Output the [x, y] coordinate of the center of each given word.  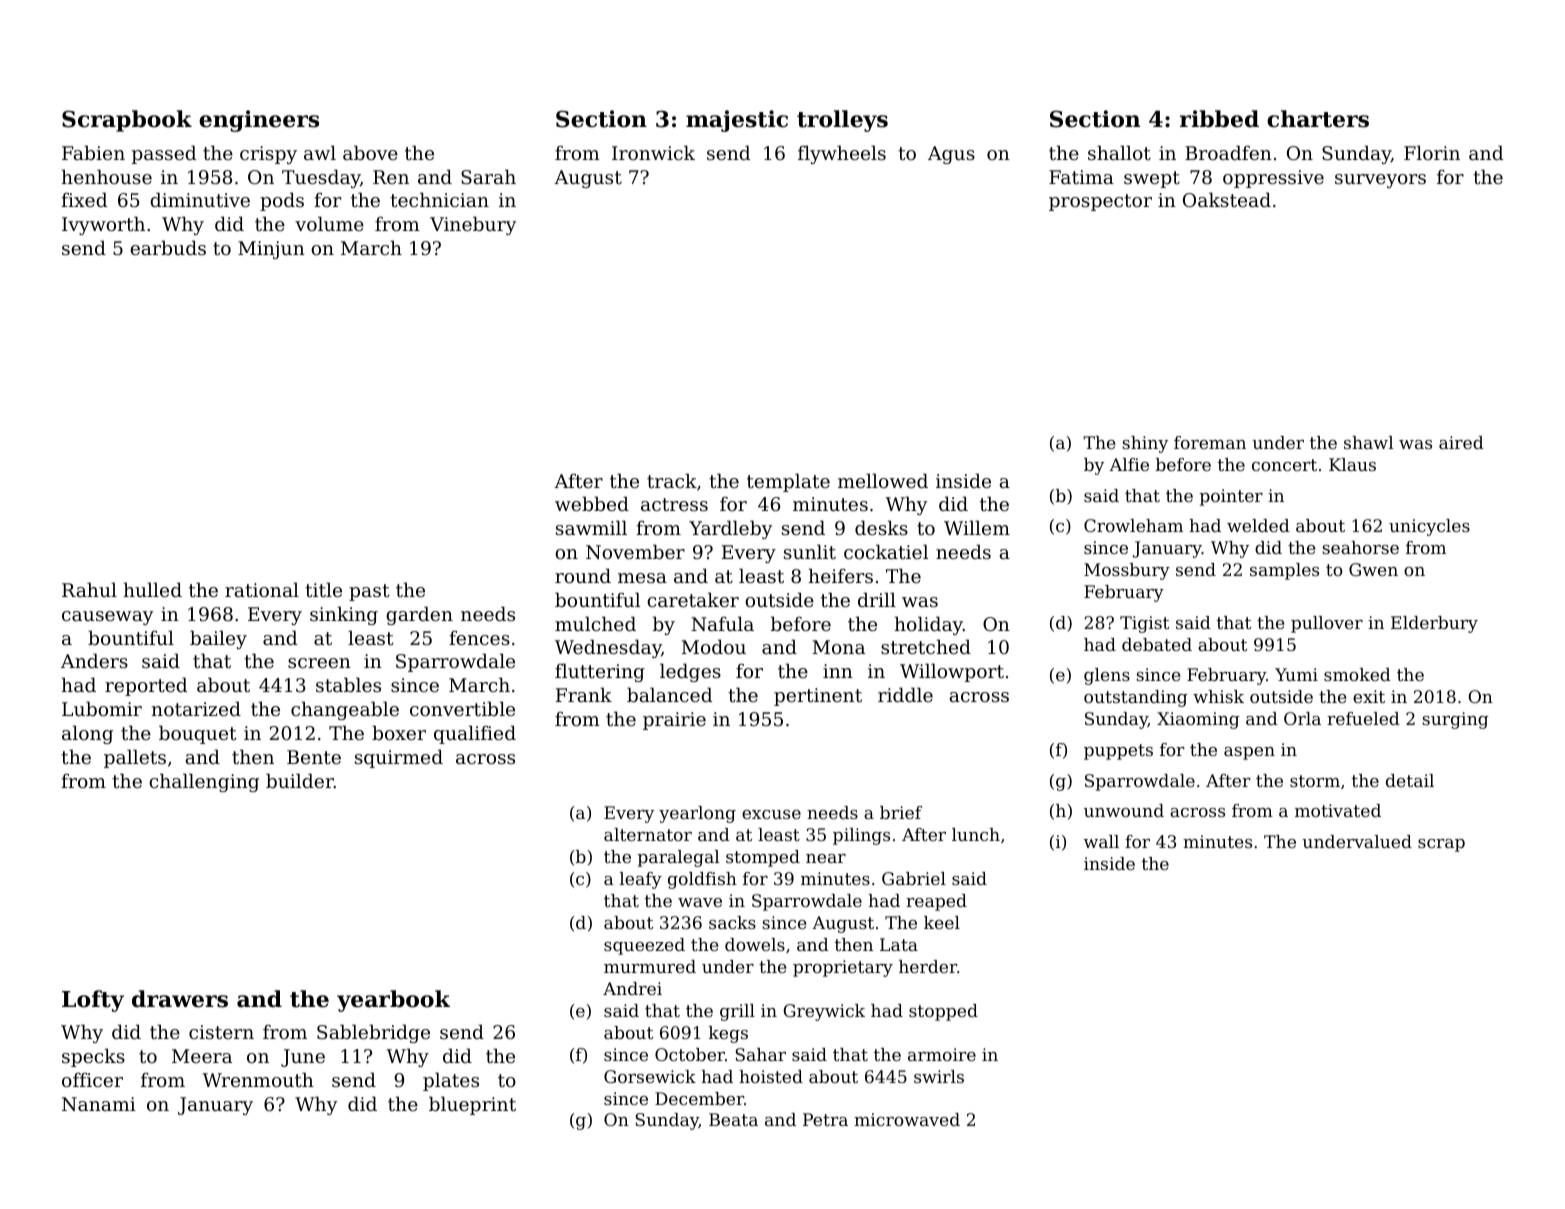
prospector [1100, 202]
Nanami [99, 1104]
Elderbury [1434, 624]
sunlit [810, 551]
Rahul [89, 589]
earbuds [168, 247]
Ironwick [653, 152]
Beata [733, 1119]
